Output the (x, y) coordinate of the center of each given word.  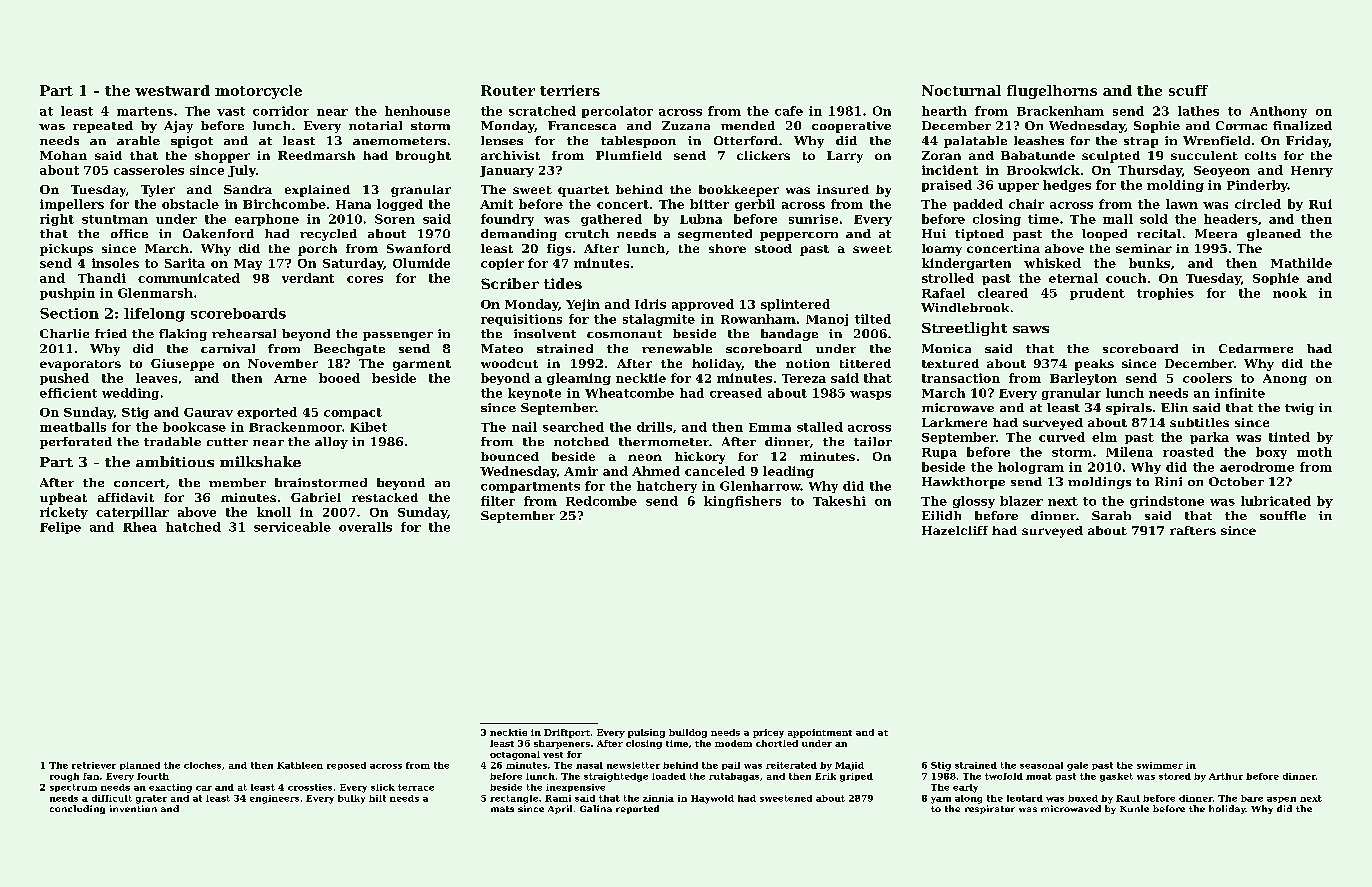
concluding (77, 809)
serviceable (292, 527)
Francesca (582, 125)
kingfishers (742, 502)
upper (1018, 187)
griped (856, 777)
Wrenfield (1216, 140)
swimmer (1160, 765)
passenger (398, 336)
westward (172, 90)
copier (502, 264)
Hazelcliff (955, 530)
